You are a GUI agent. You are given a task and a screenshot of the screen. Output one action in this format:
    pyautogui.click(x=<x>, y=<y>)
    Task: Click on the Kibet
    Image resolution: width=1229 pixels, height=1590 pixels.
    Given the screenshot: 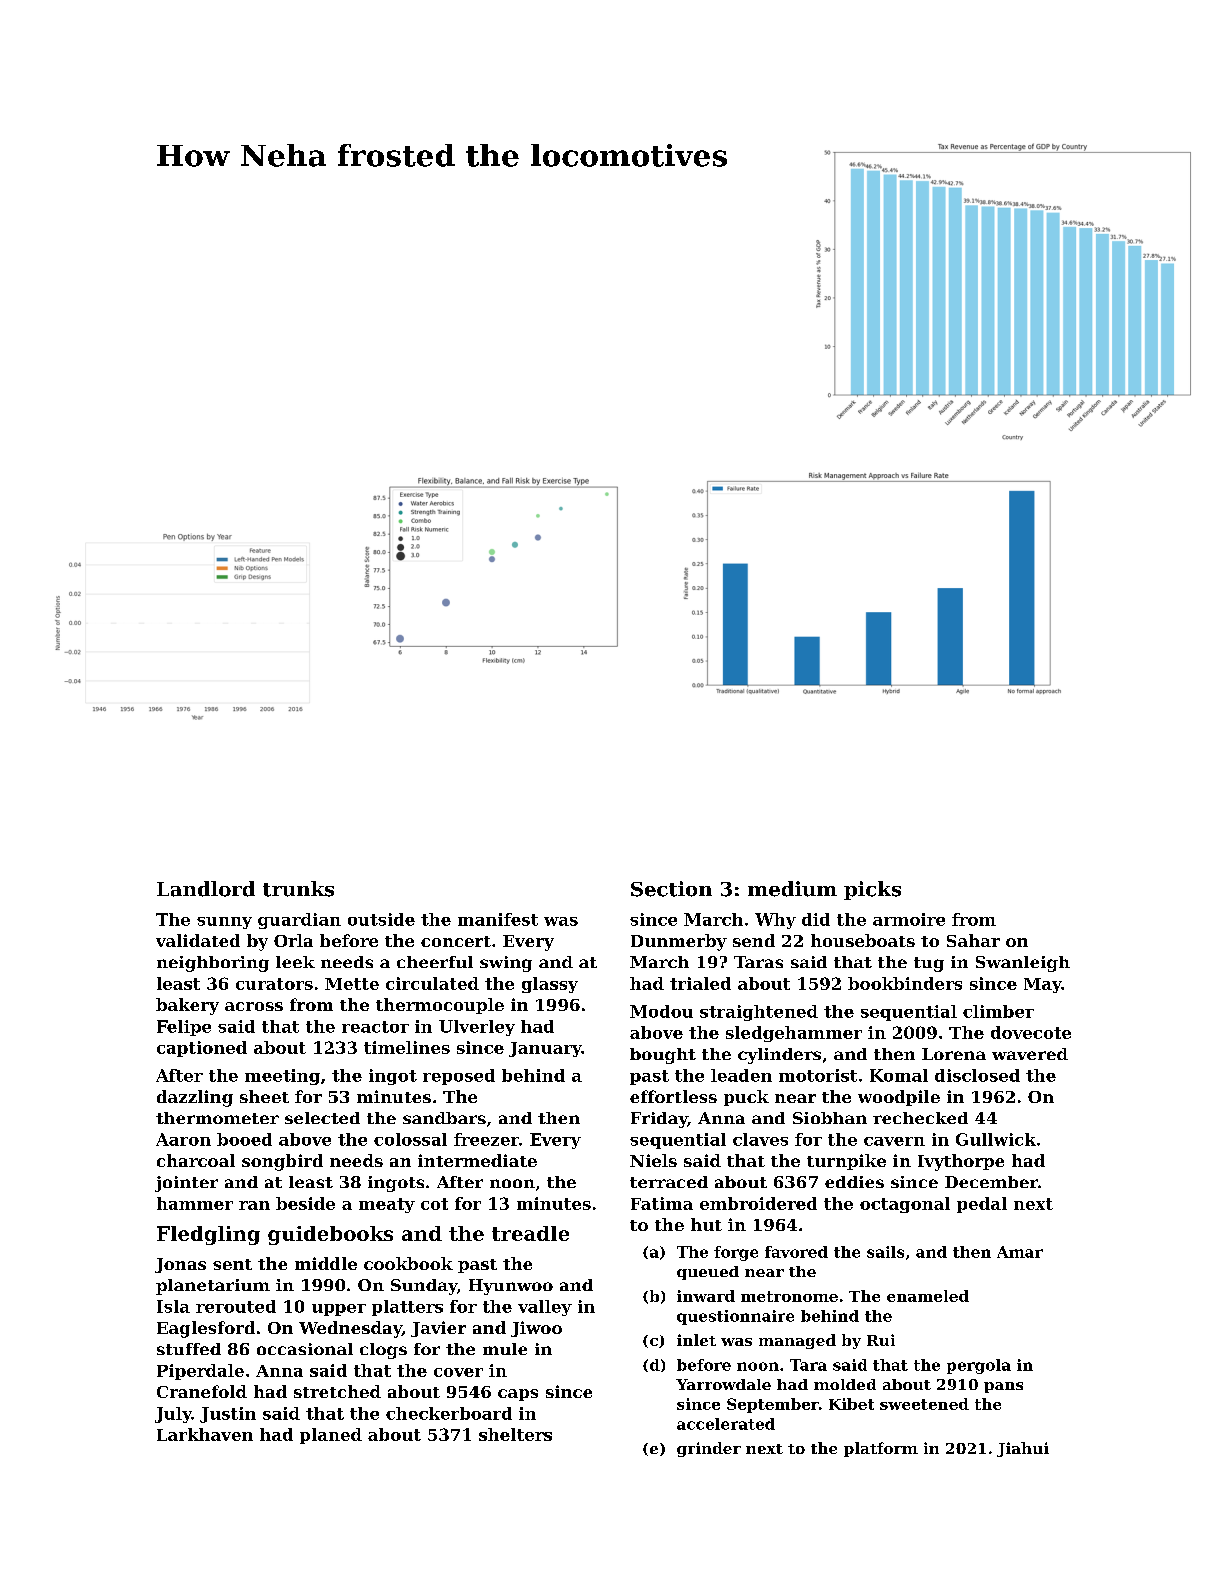 What is the action you would take?
    pyautogui.click(x=851, y=1404)
